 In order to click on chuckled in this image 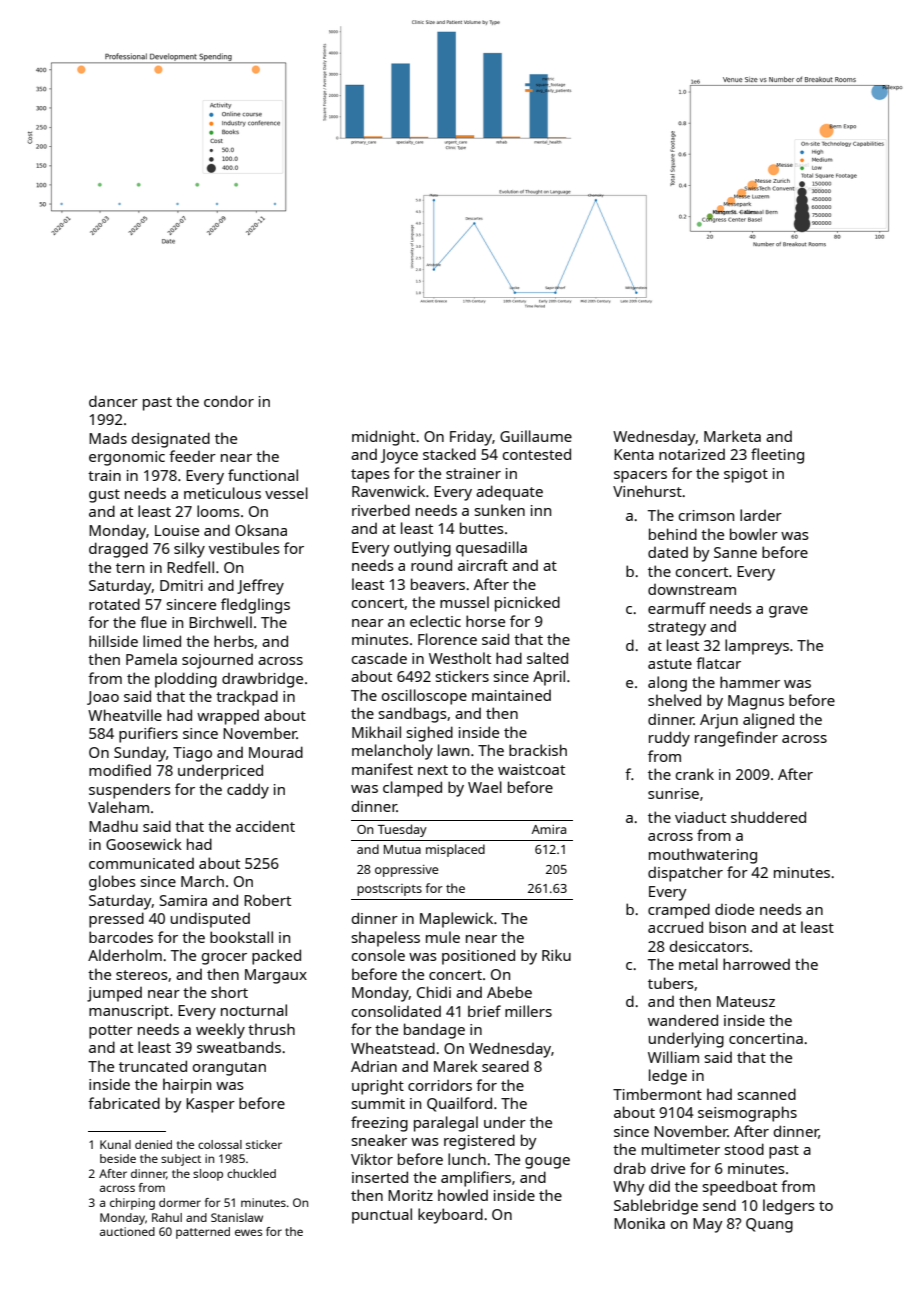, I will do `click(251, 1173)`.
